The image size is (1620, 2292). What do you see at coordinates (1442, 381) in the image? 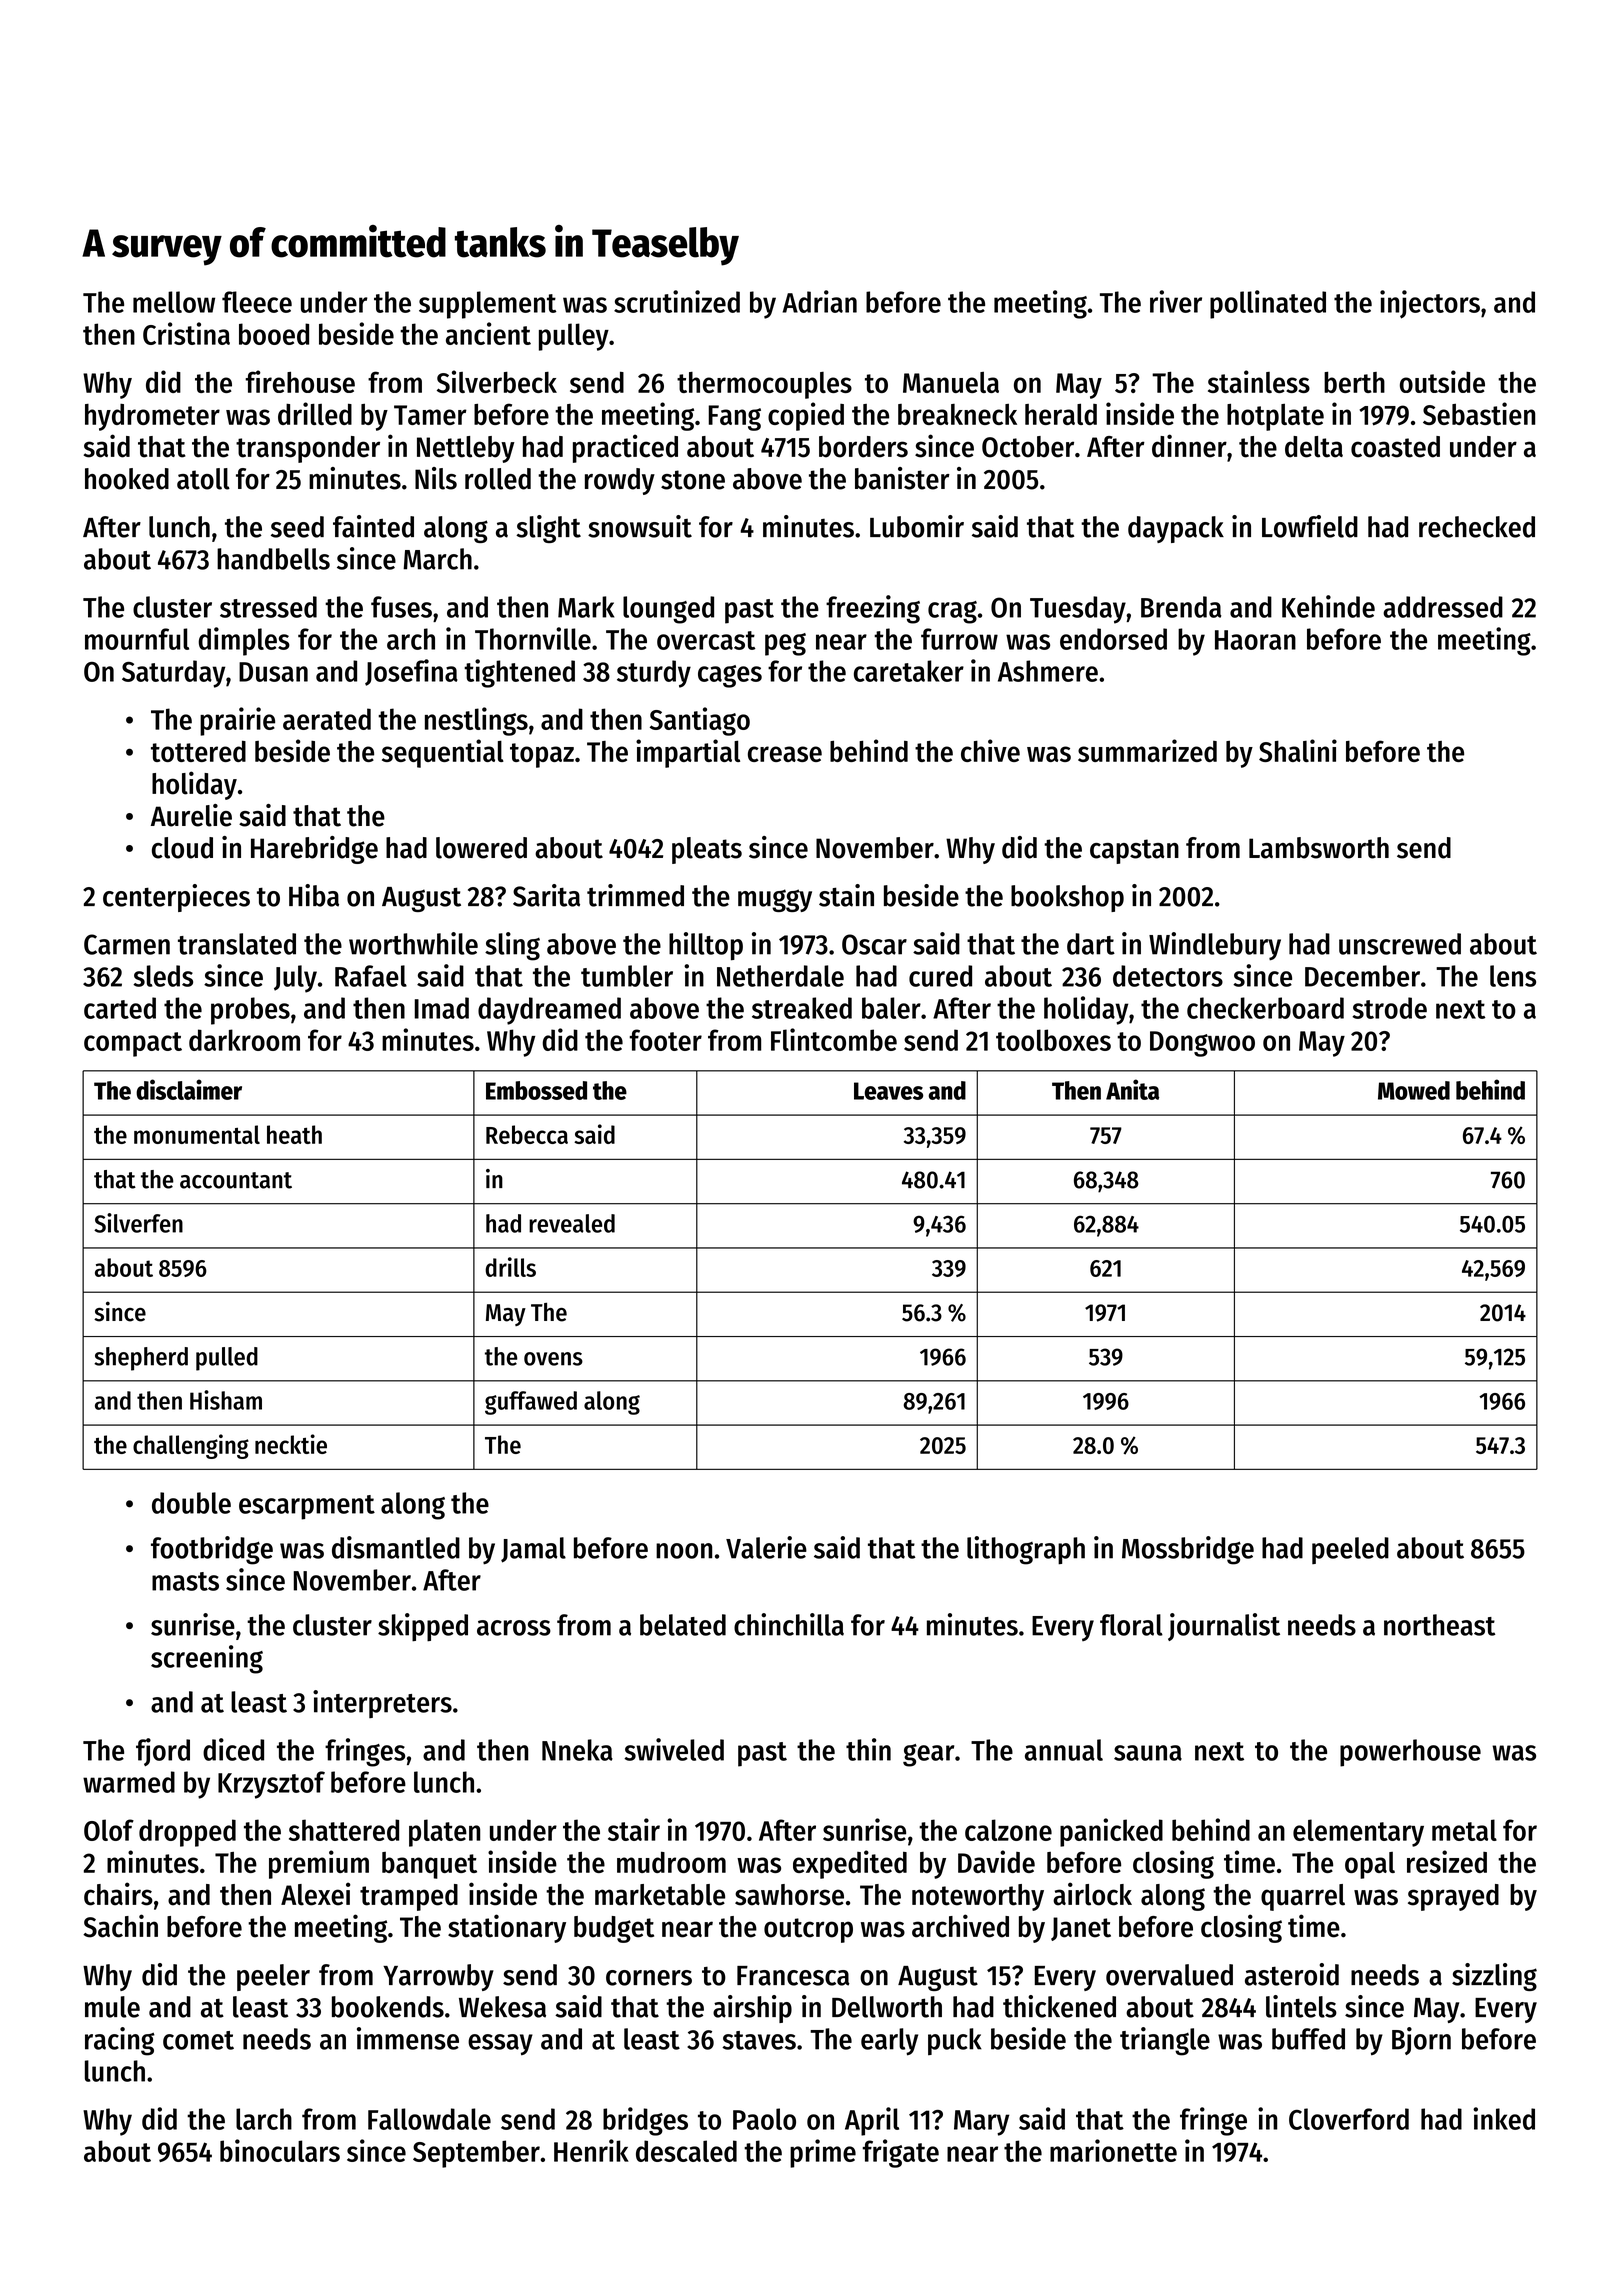
I see `outside` at bounding box center [1442, 381].
